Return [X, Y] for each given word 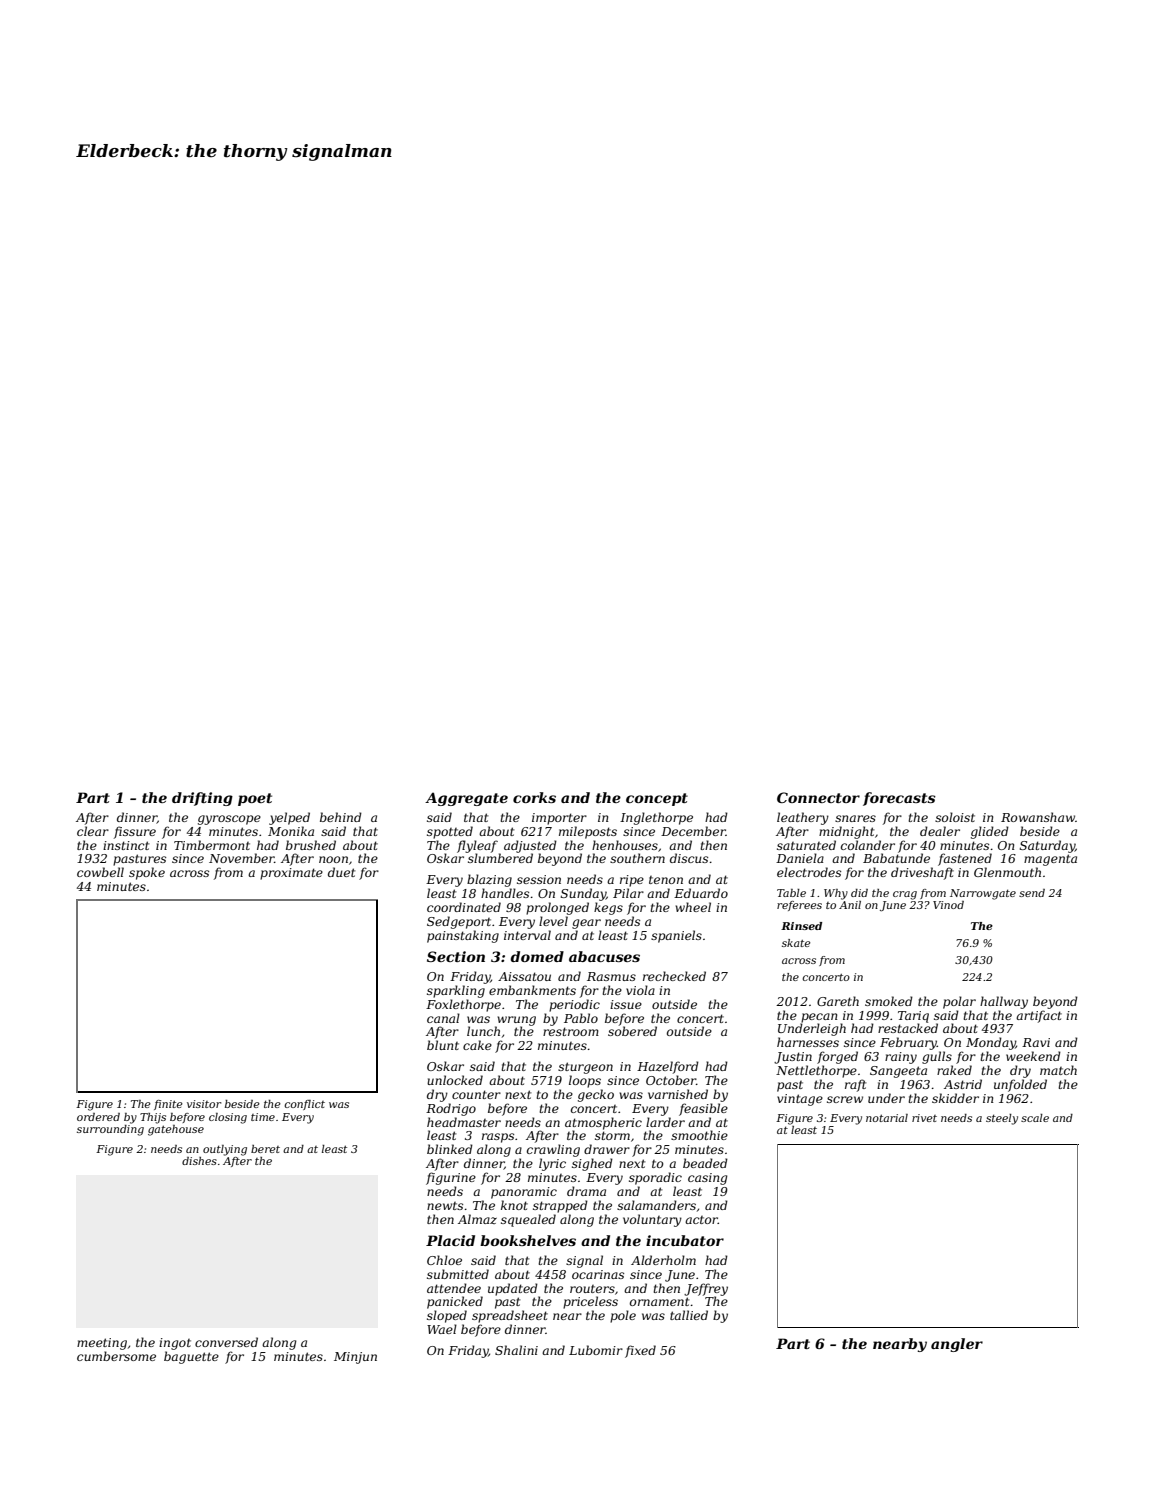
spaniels [676, 936]
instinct [126, 845]
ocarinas [598, 1274]
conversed [226, 1342]
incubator [685, 1240]
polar [959, 1002]
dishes [199, 1161]
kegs [608, 908]
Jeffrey [706, 1289]
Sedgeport [459, 922]
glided [990, 832]
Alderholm [663, 1260]
